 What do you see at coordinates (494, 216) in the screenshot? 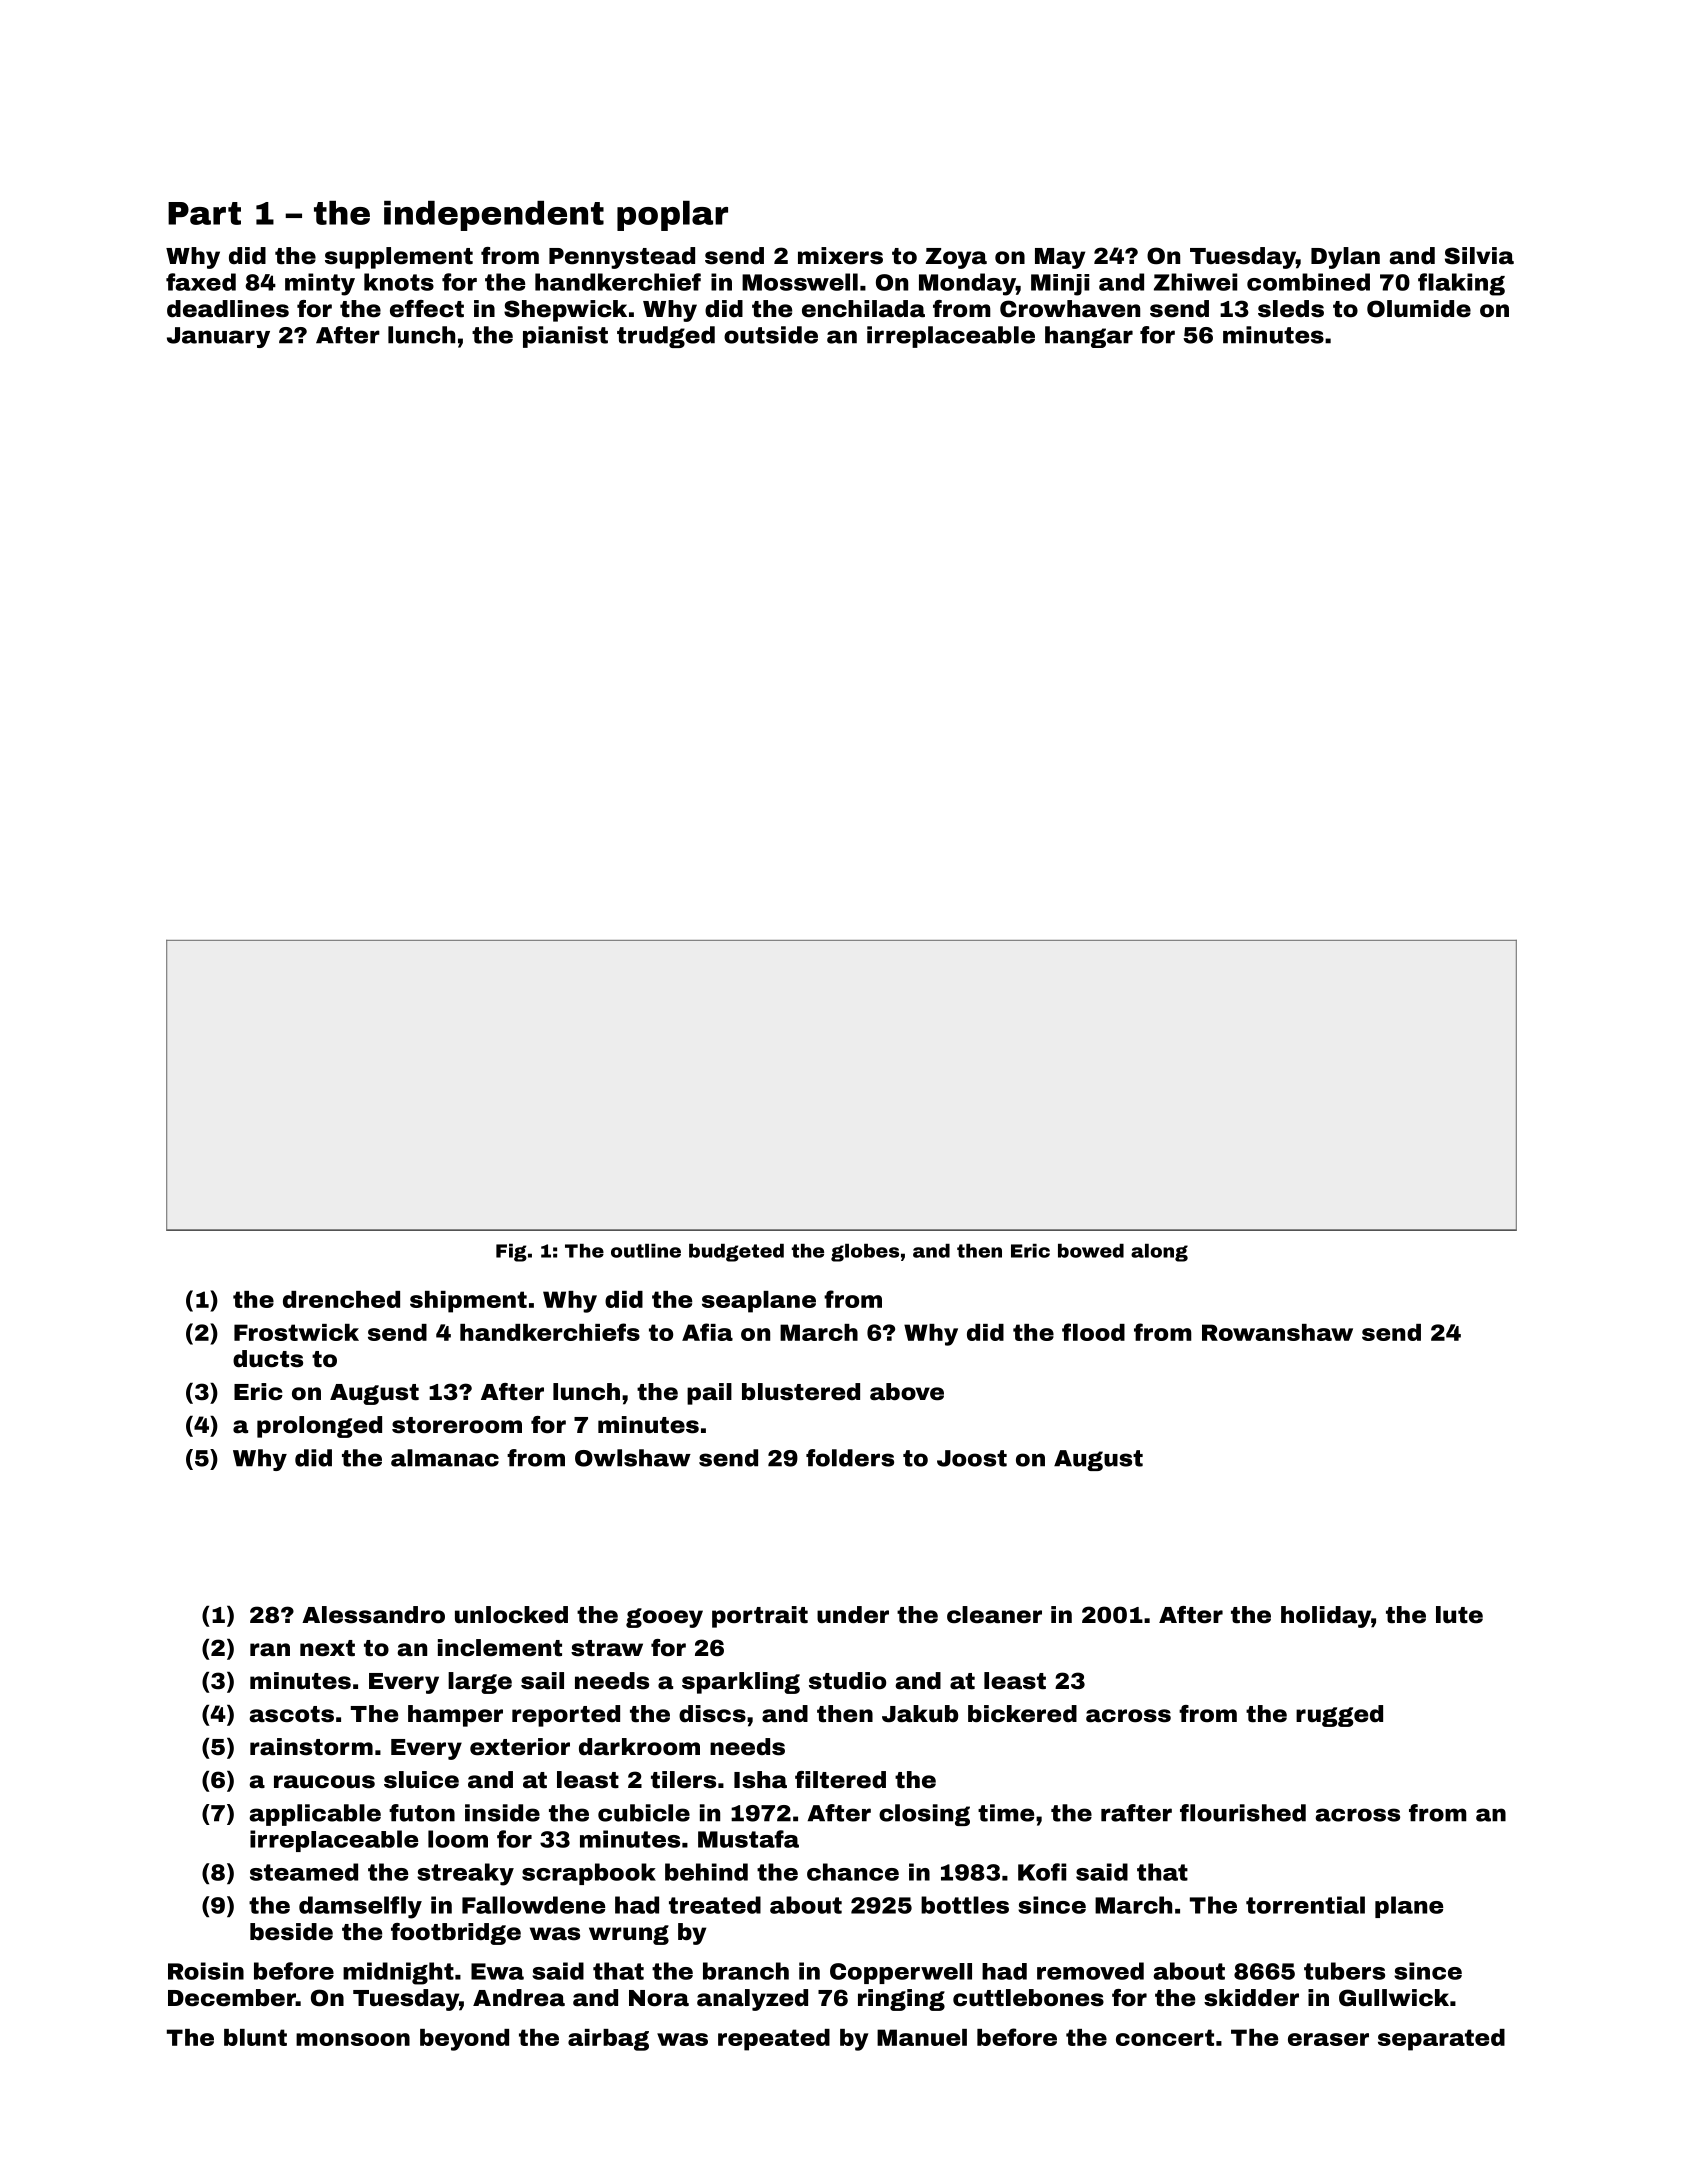
I see `independent` at bounding box center [494, 216].
